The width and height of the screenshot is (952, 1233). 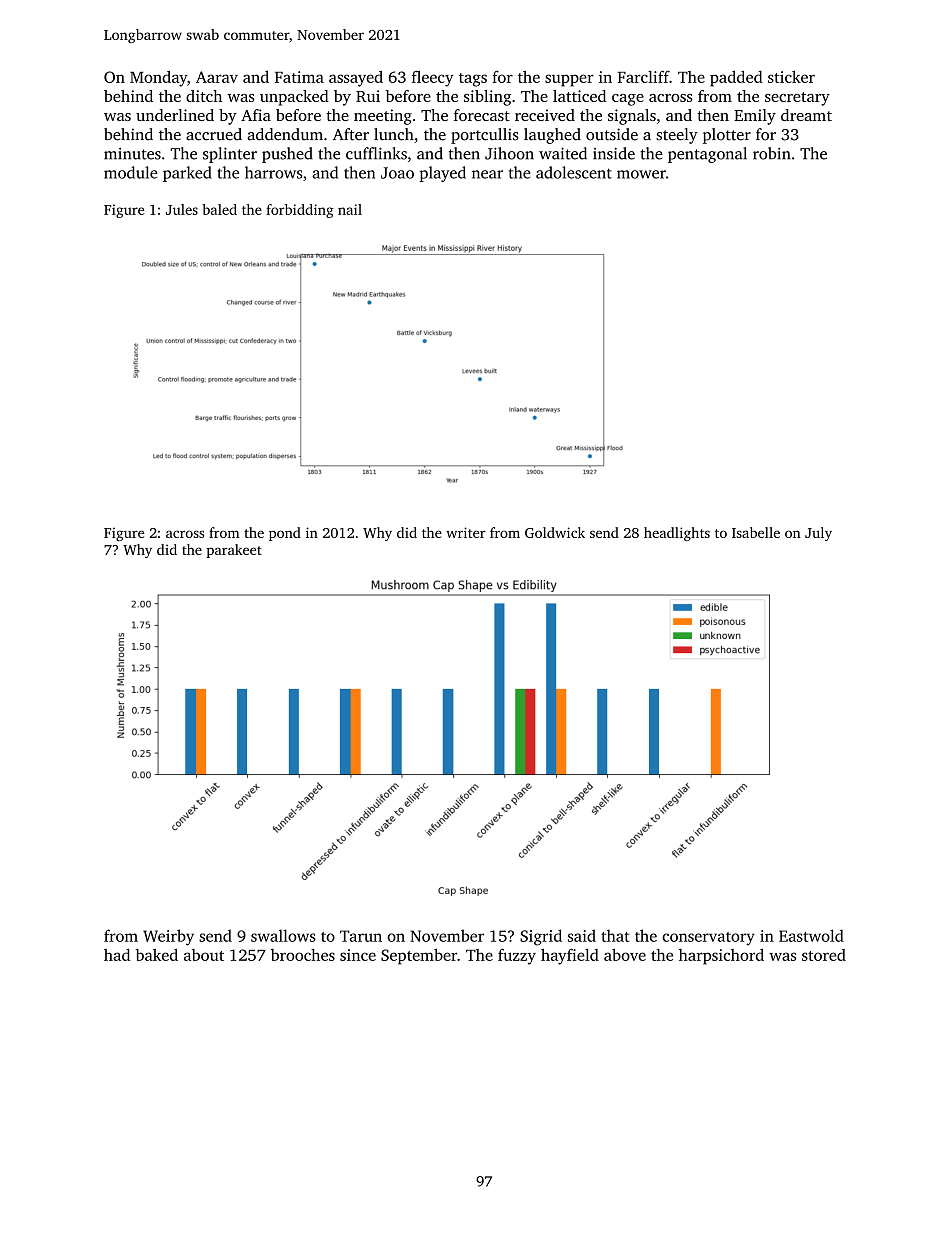 What do you see at coordinates (283, 935) in the screenshot?
I see `swallows` at bounding box center [283, 935].
